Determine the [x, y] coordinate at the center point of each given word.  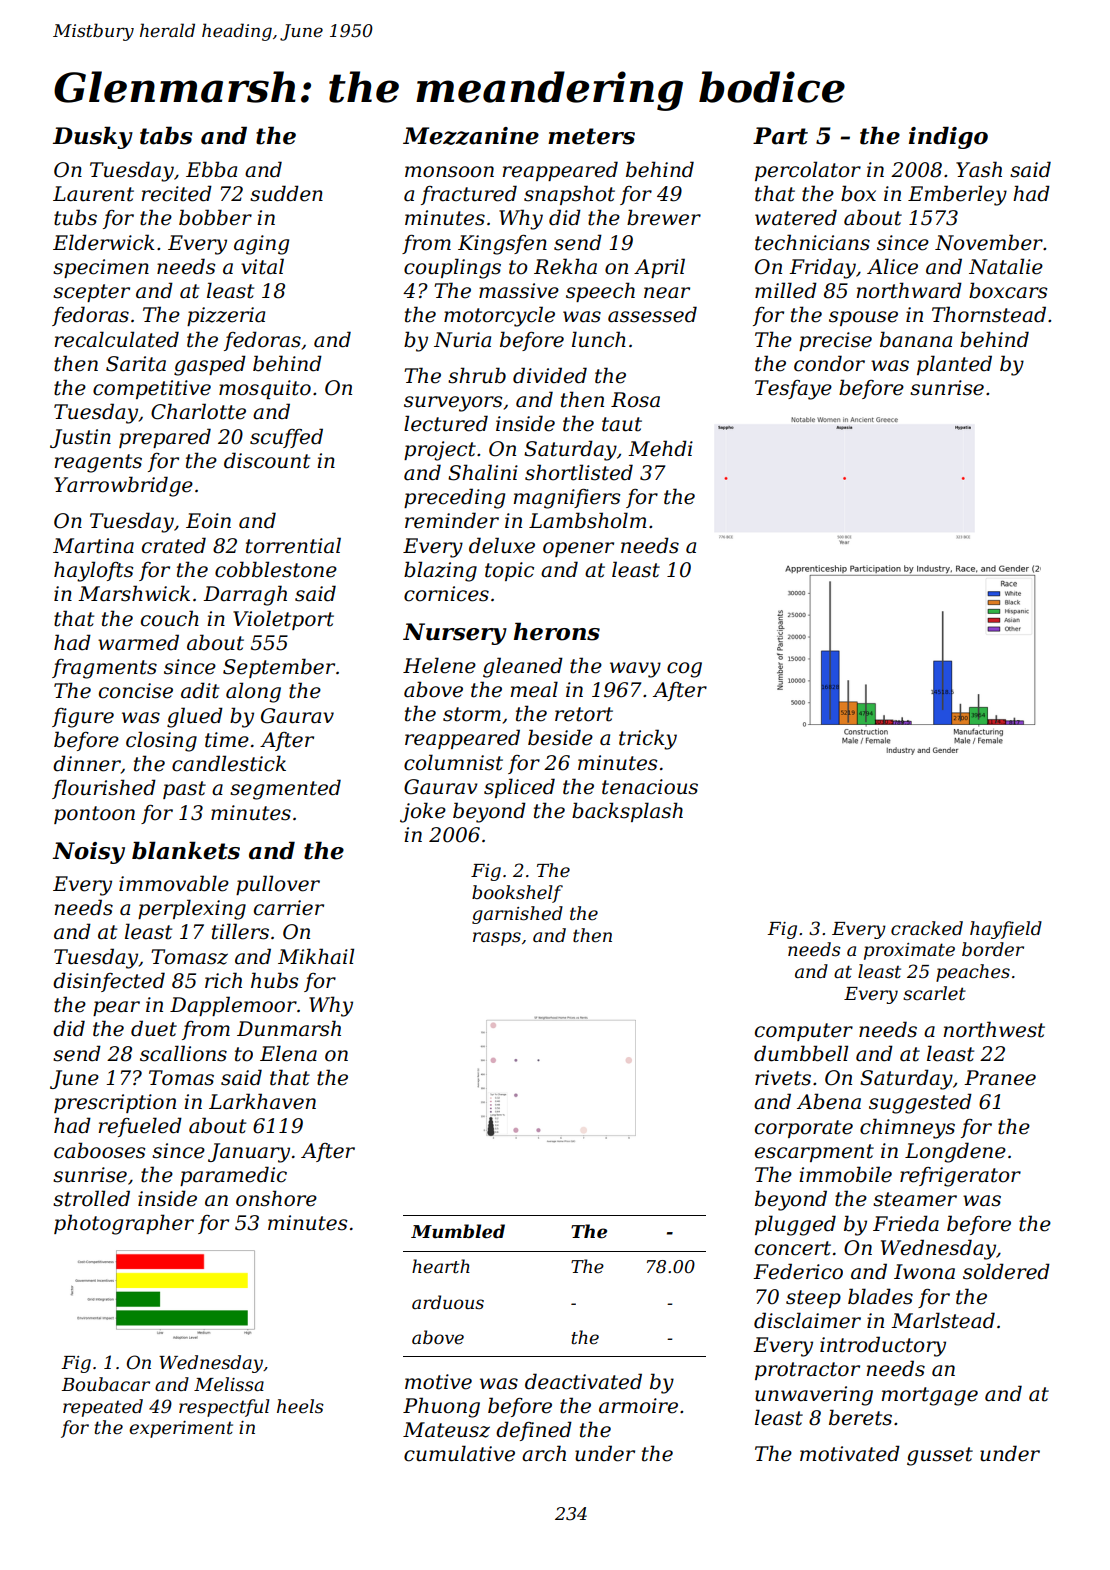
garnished [517, 915]
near [667, 293]
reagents [98, 463]
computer [804, 1032]
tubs [75, 217]
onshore [276, 1198]
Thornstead [989, 314]
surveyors [453, 404]
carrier [289, 908]
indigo [948, 137]
